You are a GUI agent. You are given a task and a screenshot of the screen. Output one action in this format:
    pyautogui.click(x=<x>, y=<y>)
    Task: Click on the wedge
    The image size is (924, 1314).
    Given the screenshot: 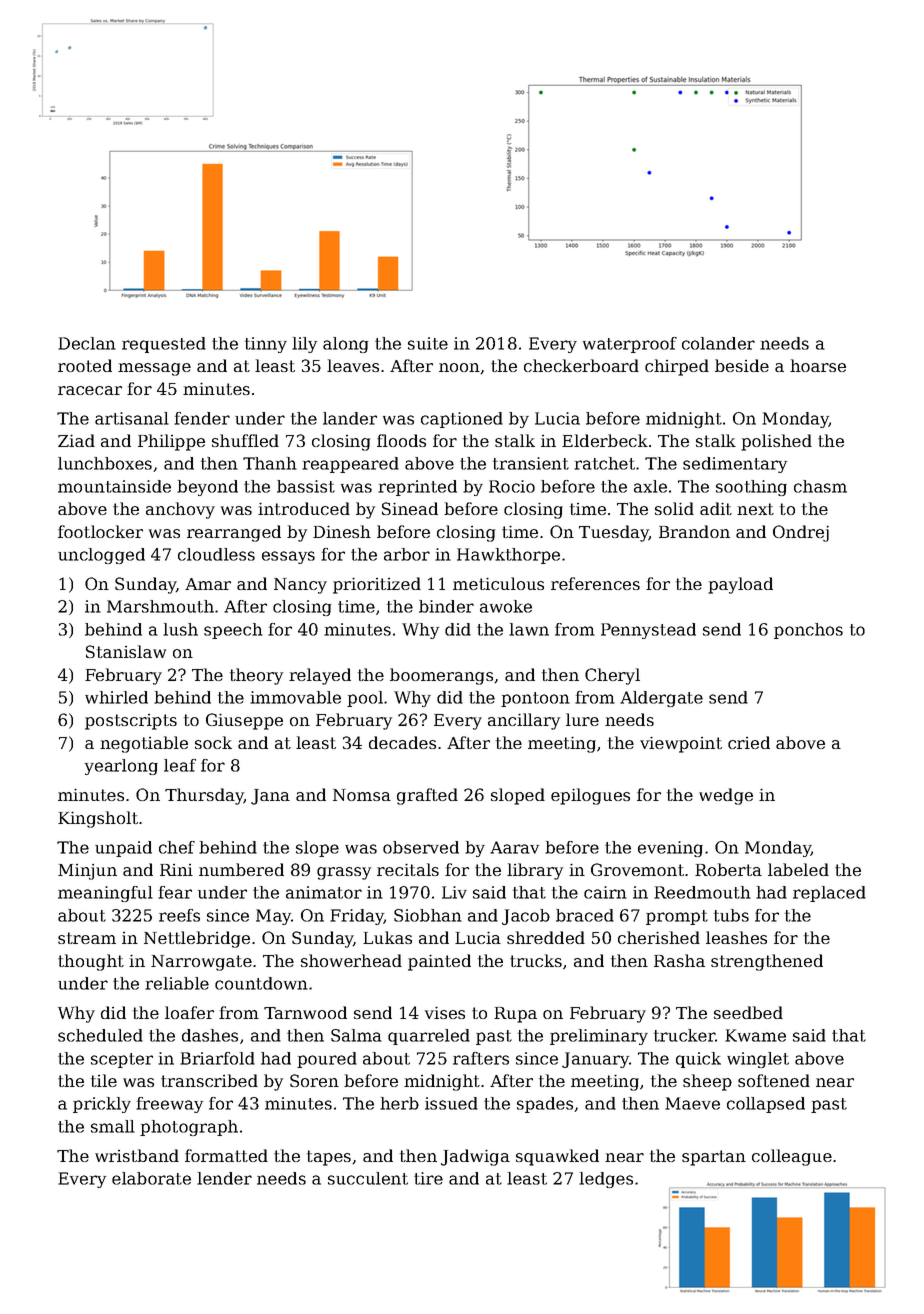 What is the action you would take?
    pyautogui.click(x=726, y=796)
